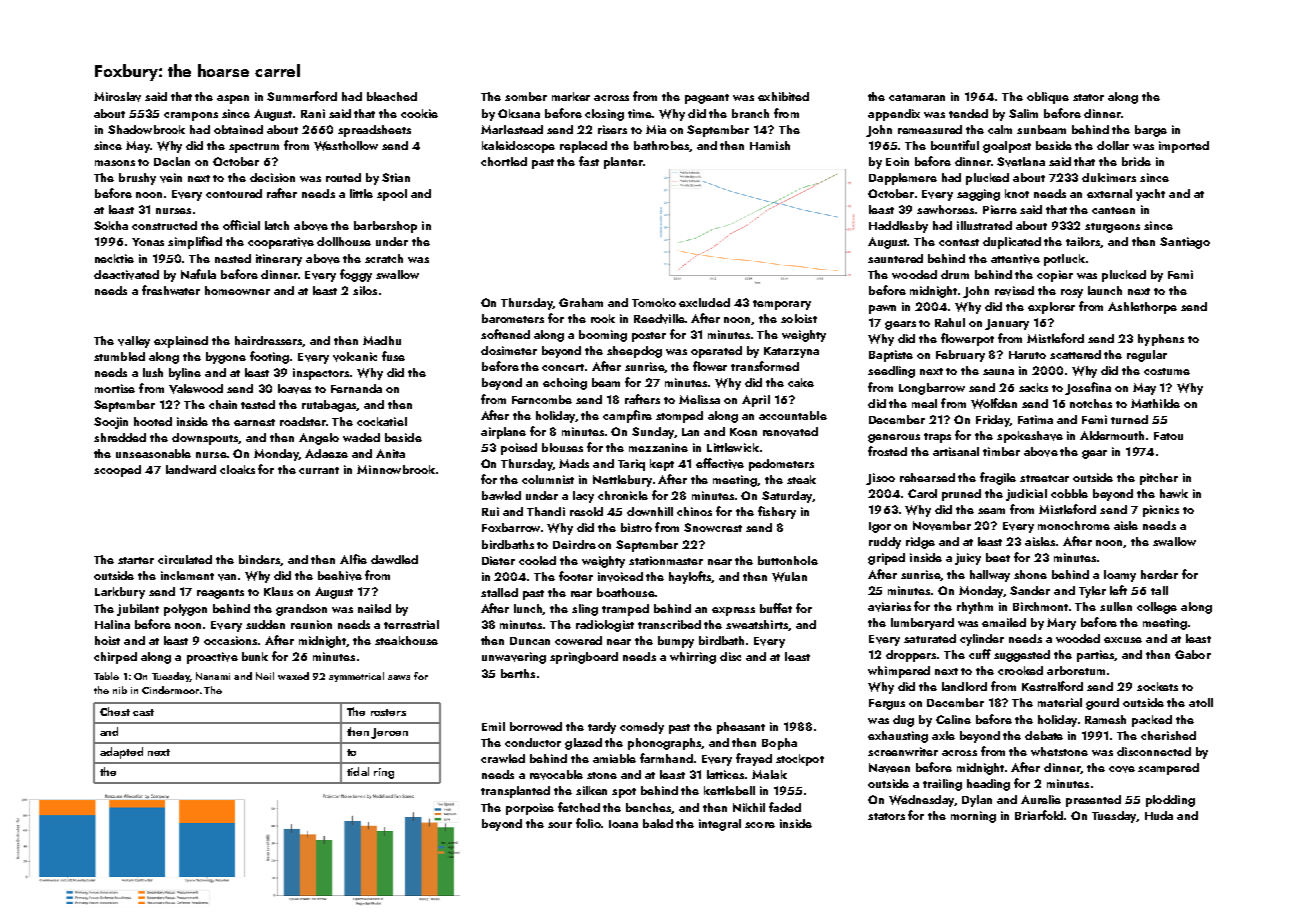  Describe the element at coordinates (968, 113) in the screenshot. I see `tended` at that location.
